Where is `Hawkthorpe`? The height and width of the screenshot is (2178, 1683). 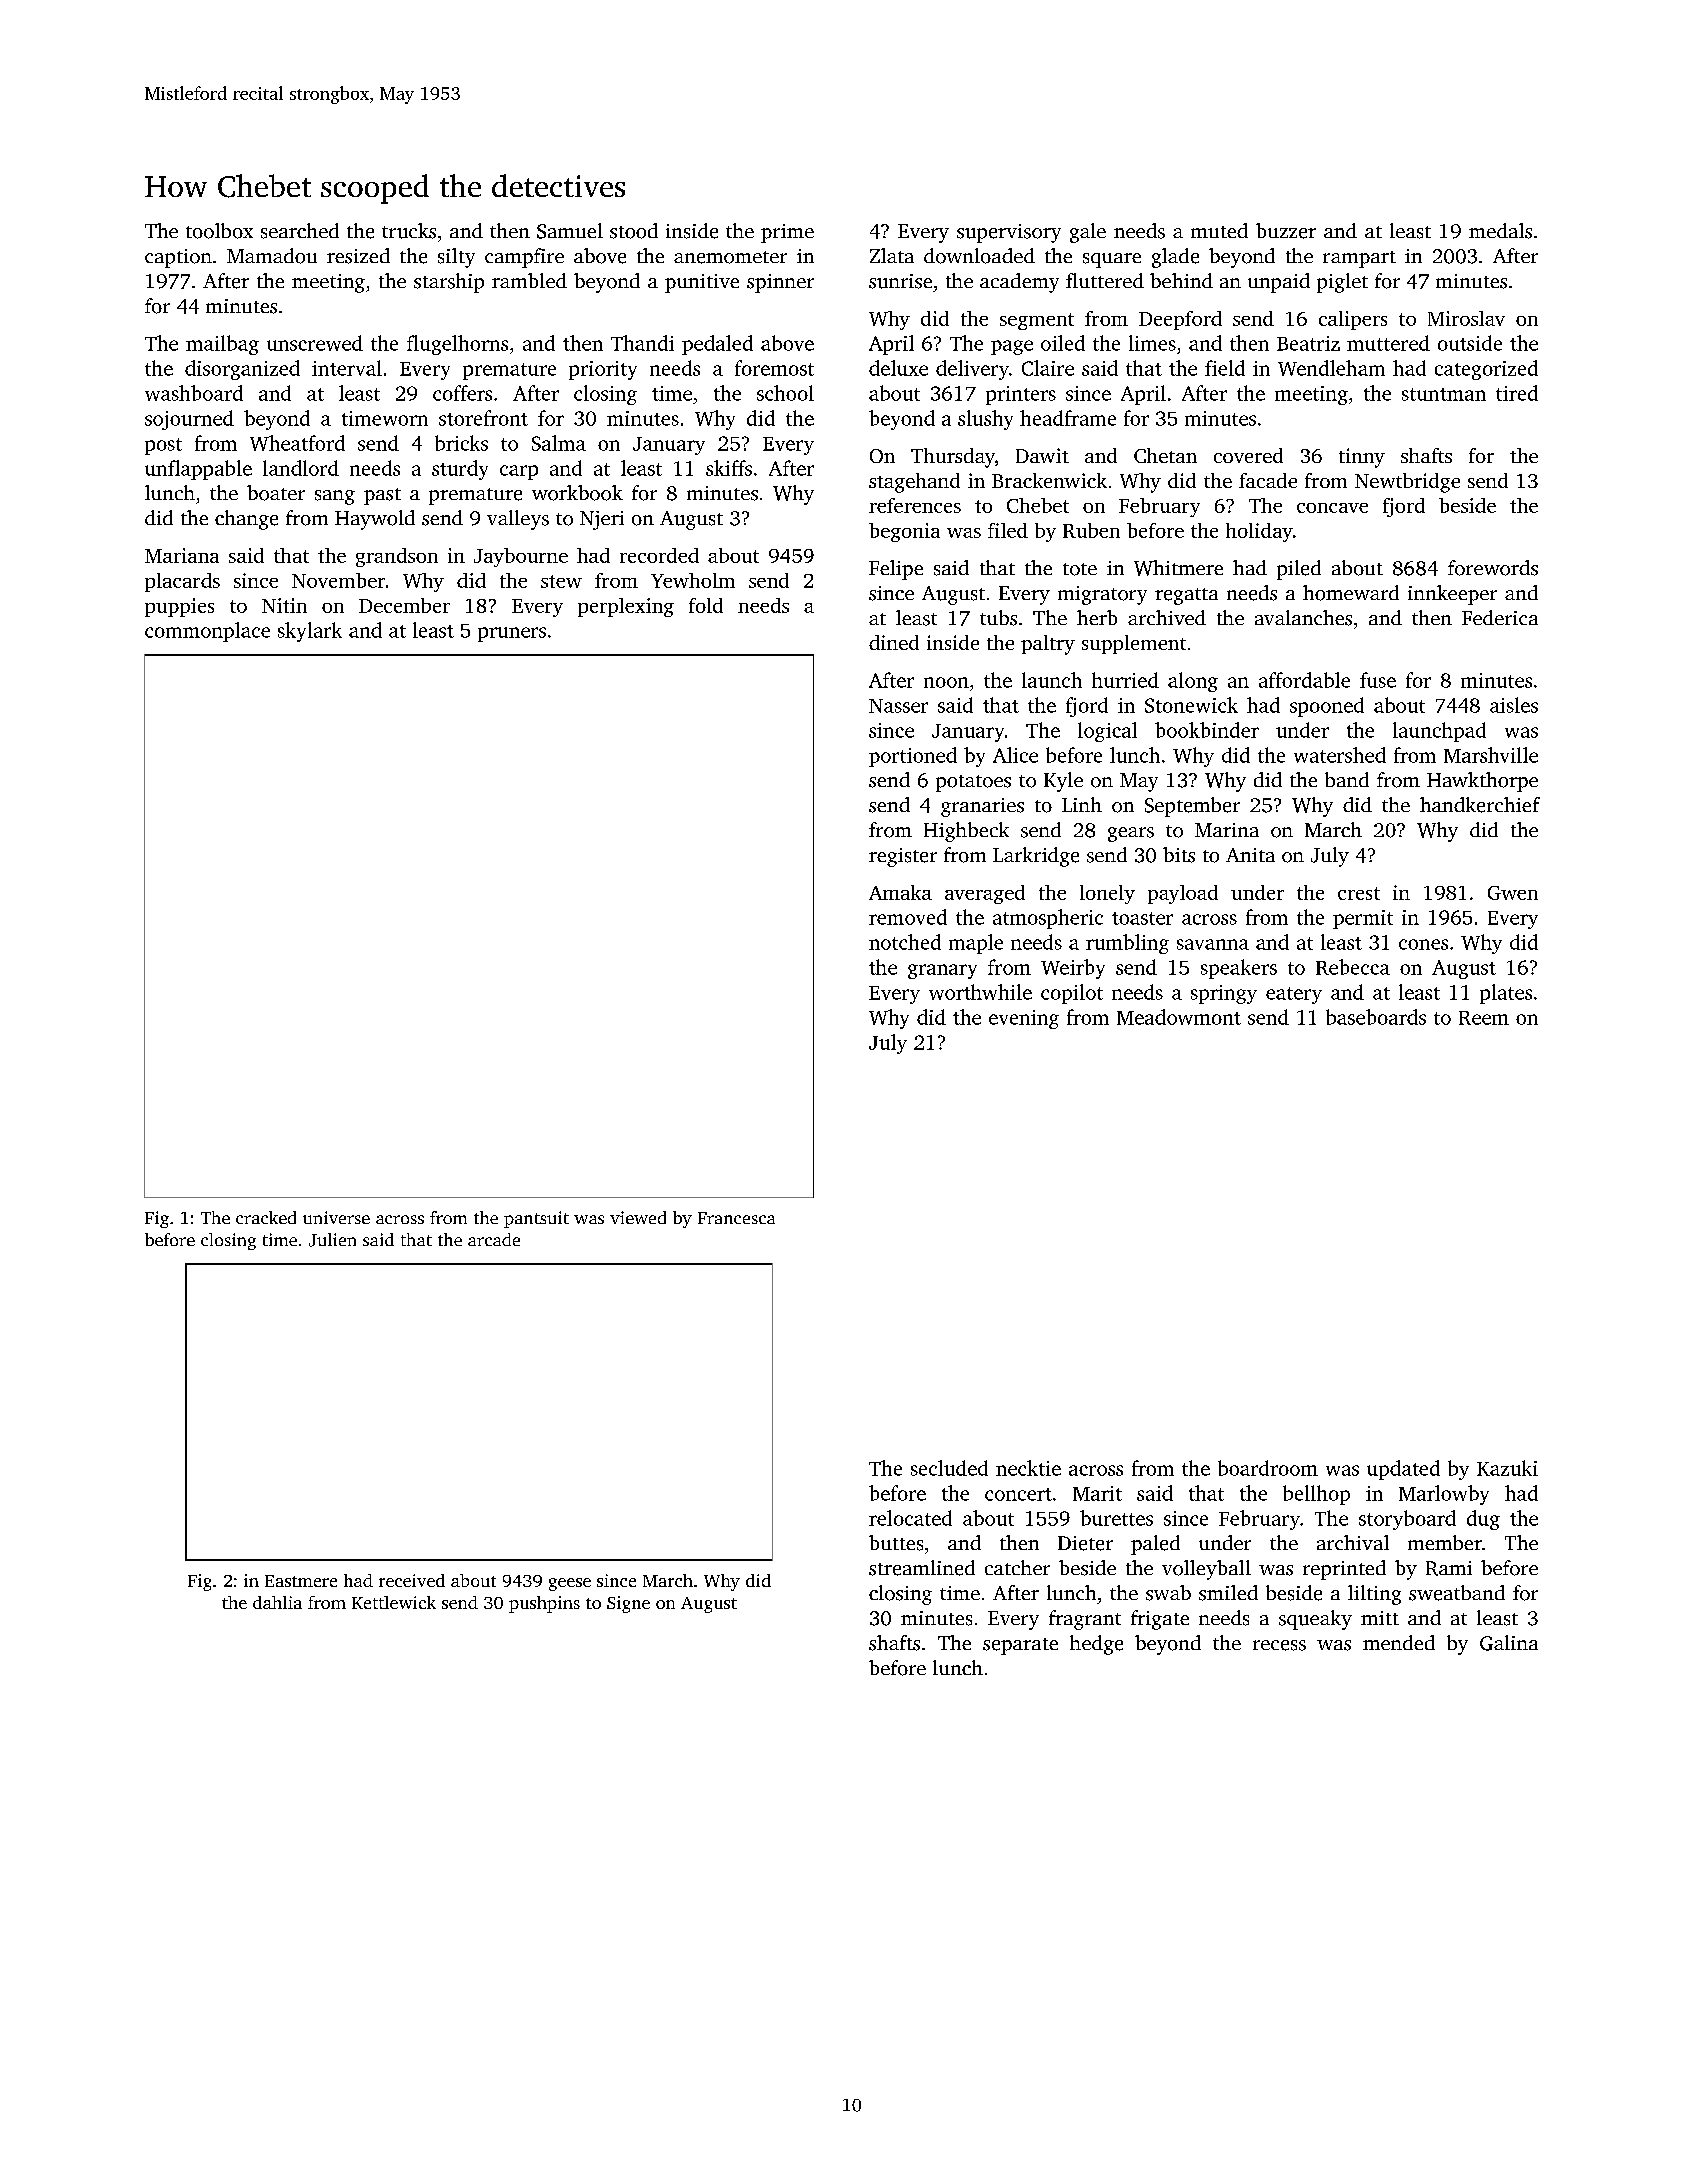 Hawkthorpe is located at coordinates (1482, 782).
